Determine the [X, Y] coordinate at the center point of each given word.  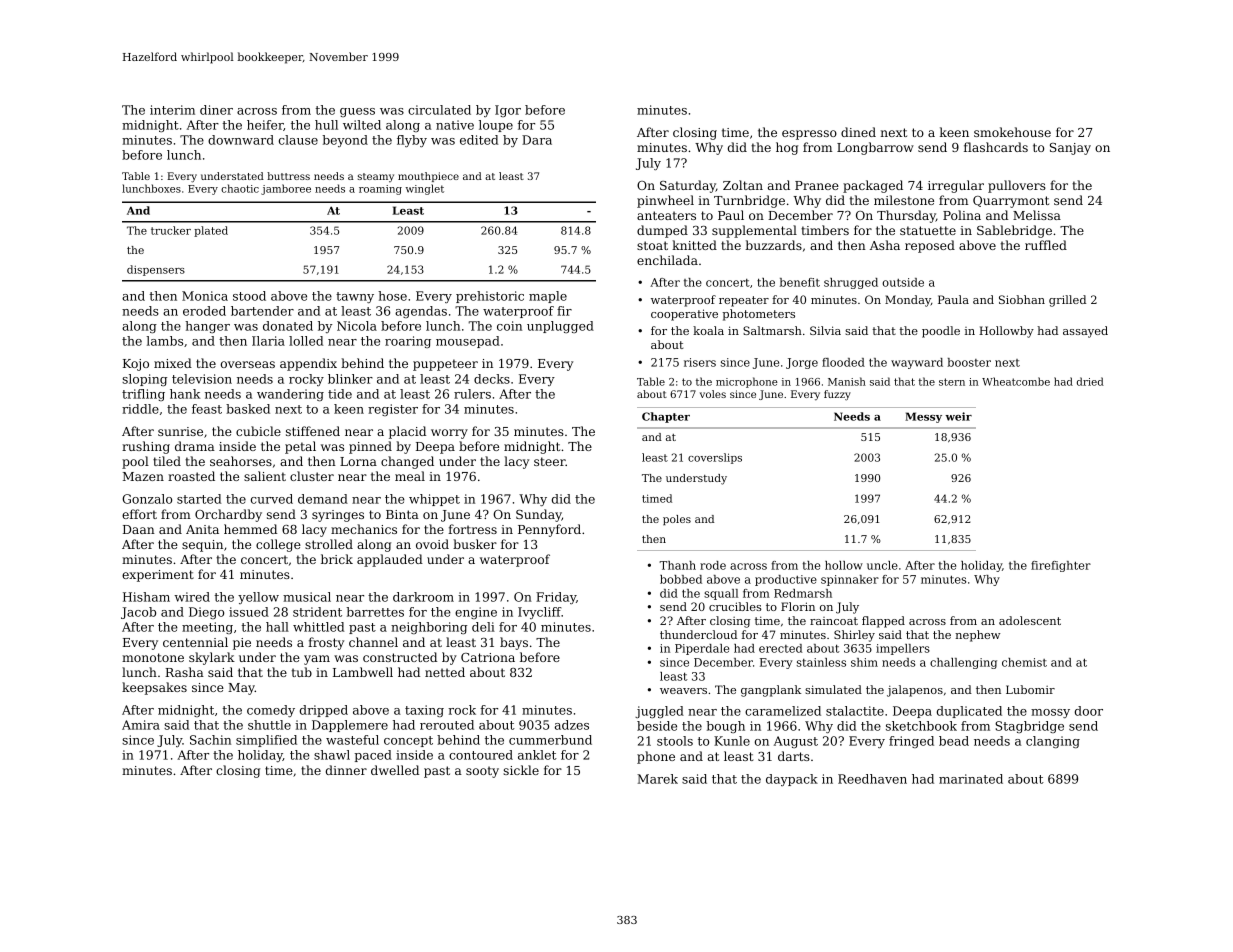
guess [357, 112]
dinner [346, 770]
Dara [537, 140]
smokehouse [1012, 132]
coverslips [715, 458]
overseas [248, 364]
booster [969, 362]
